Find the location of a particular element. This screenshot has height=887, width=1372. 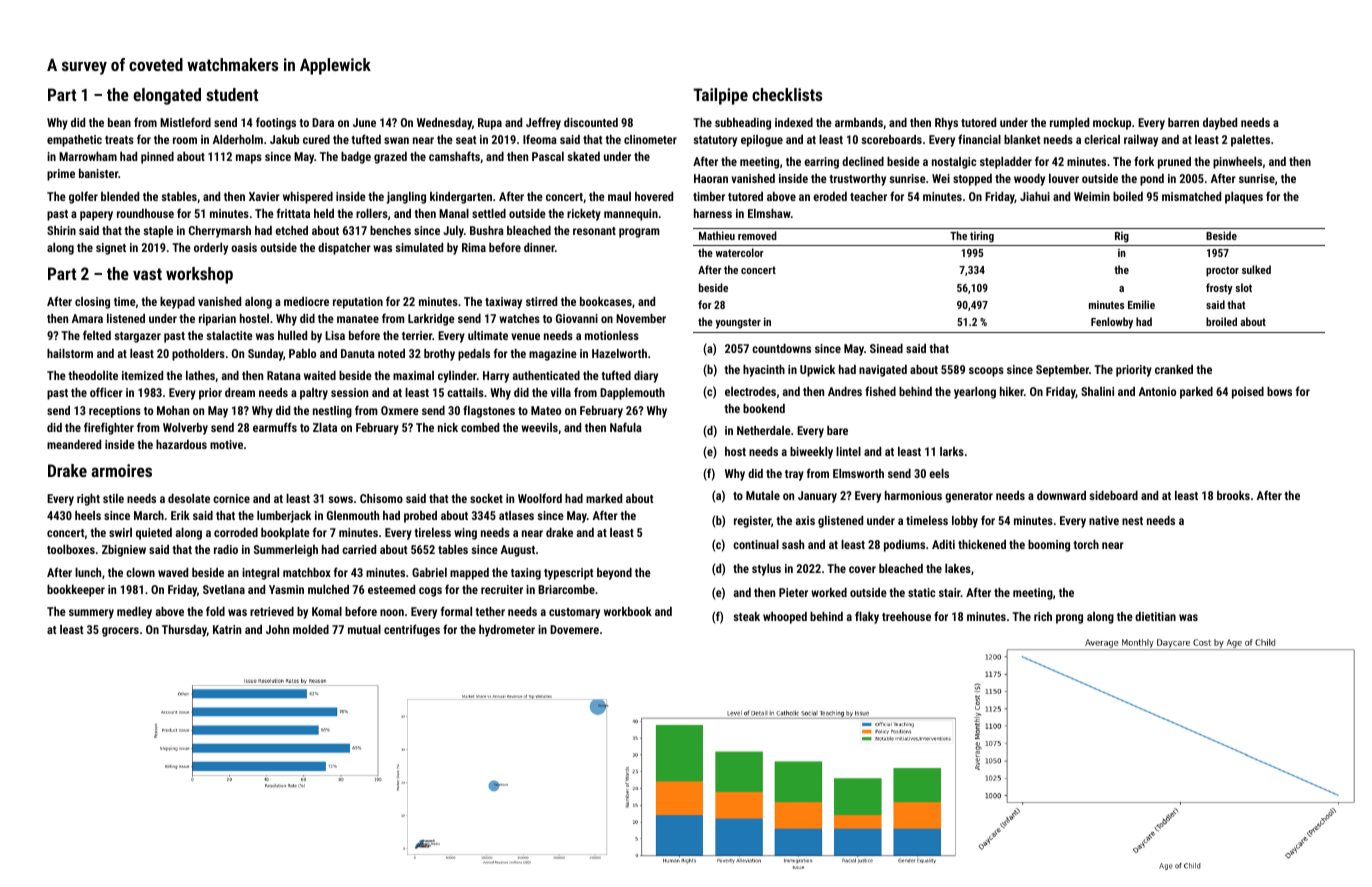

checklists is located at coordinates (787, 94).
